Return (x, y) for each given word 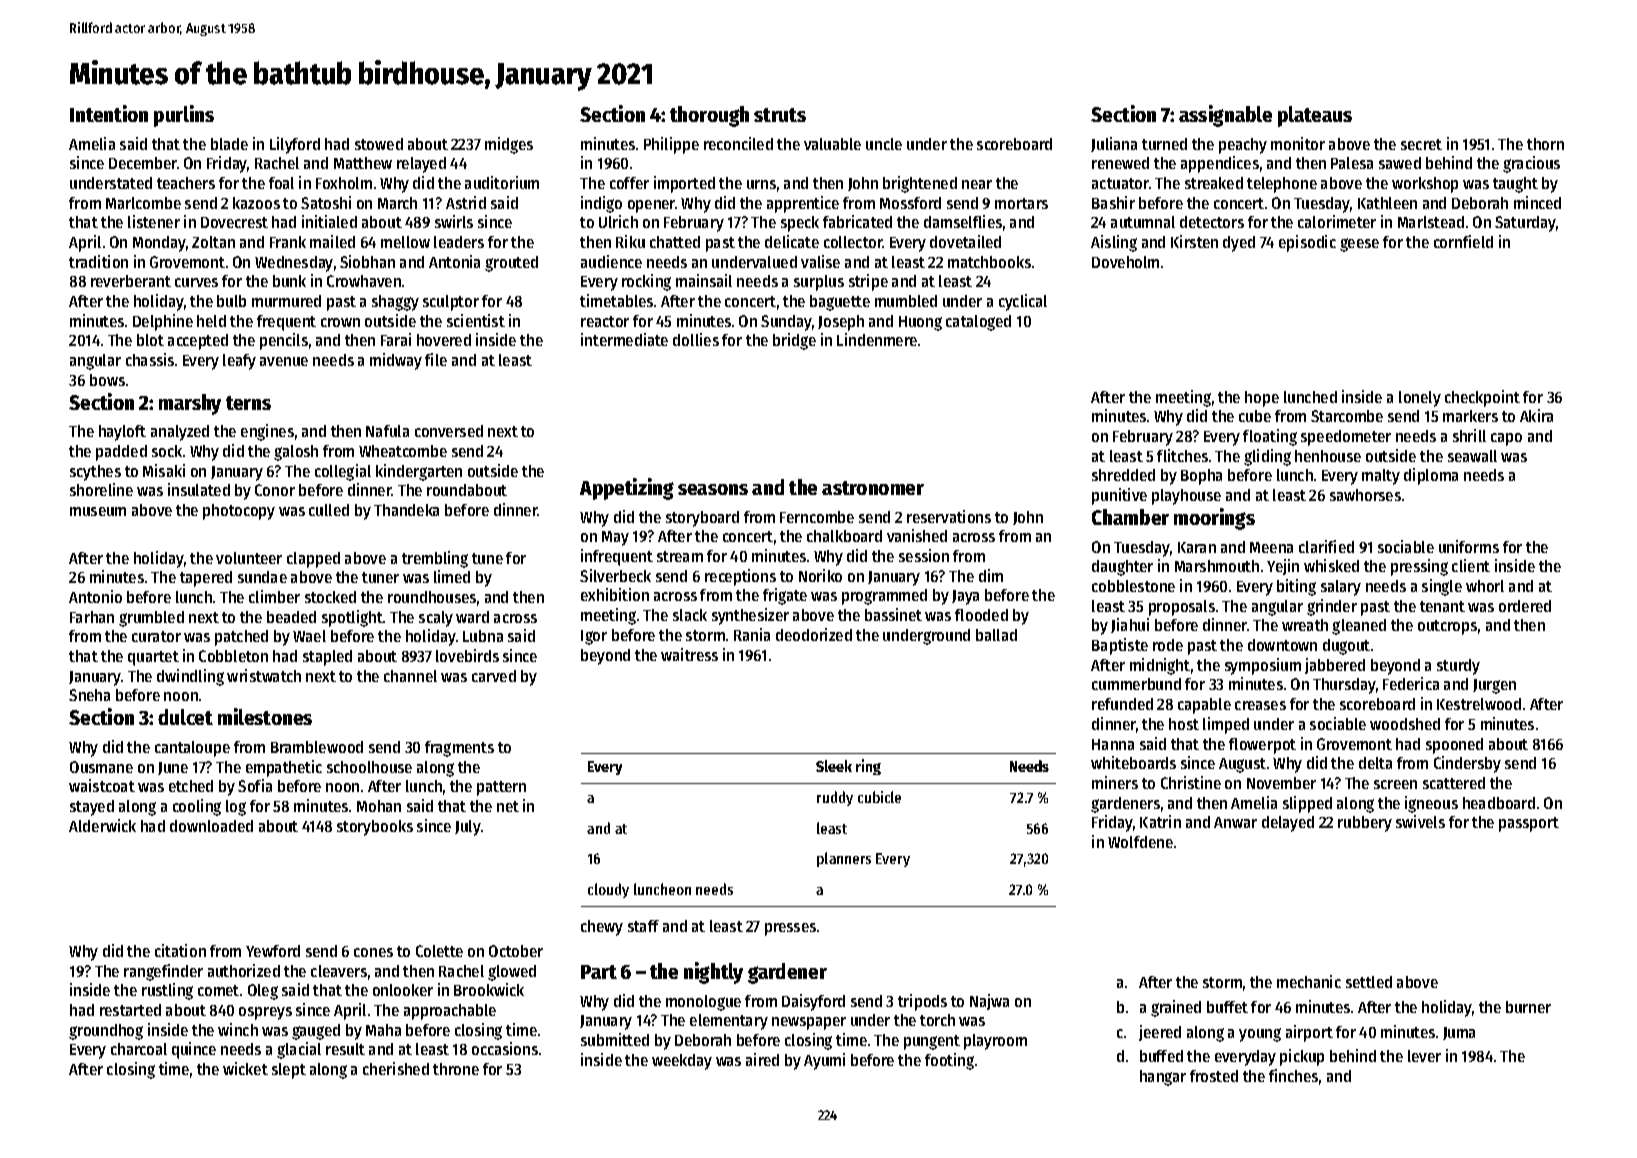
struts (780, 115)
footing (949, 1061)
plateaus (1315, 116)
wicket (245, 1068)
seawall (1472, 456)
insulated (199, 489)
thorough (709, 116)
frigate (785, 596)
